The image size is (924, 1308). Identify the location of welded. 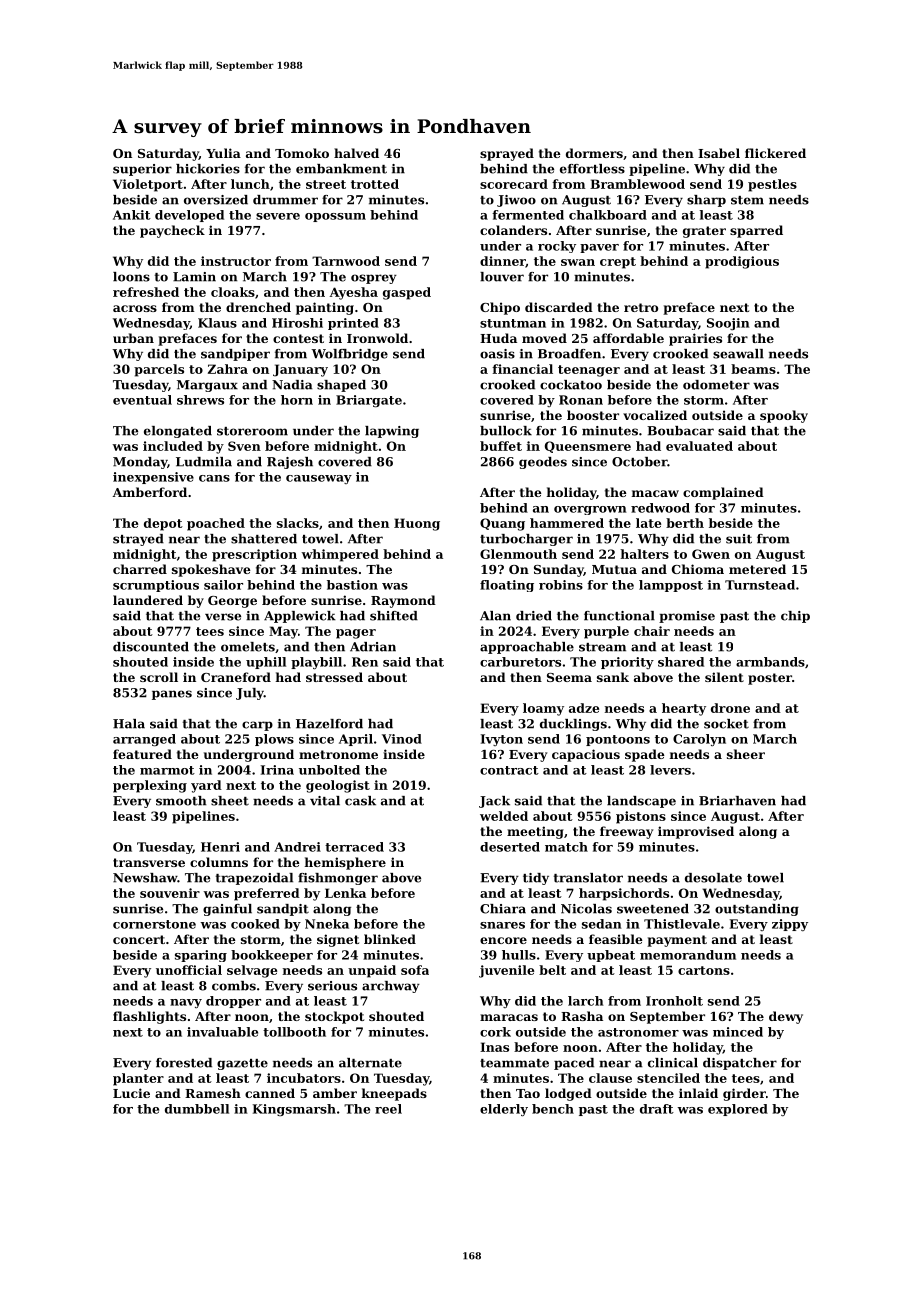
(504, 816).
